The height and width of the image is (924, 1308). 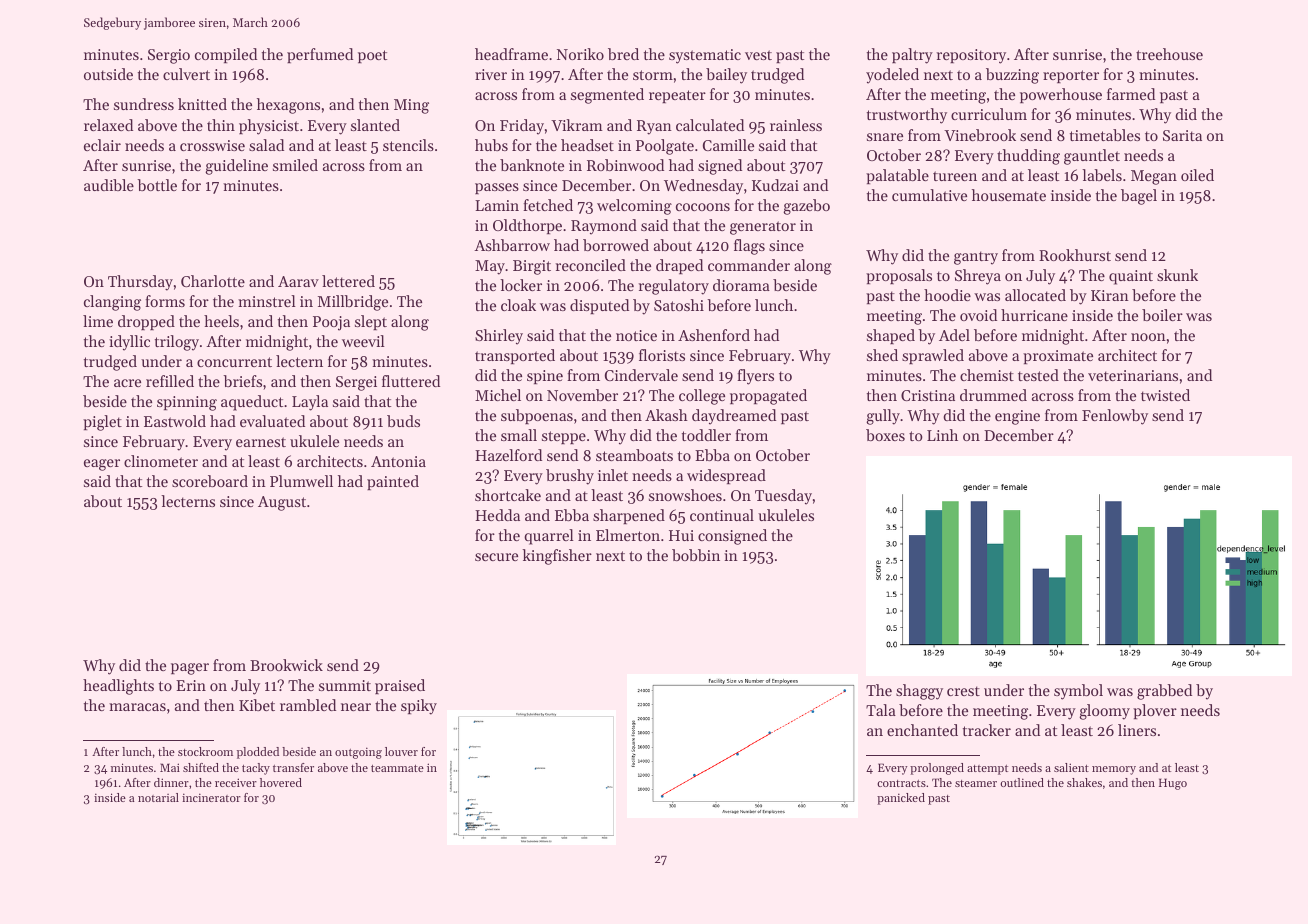 I want to click on acre, so click(x=127, y=383).
